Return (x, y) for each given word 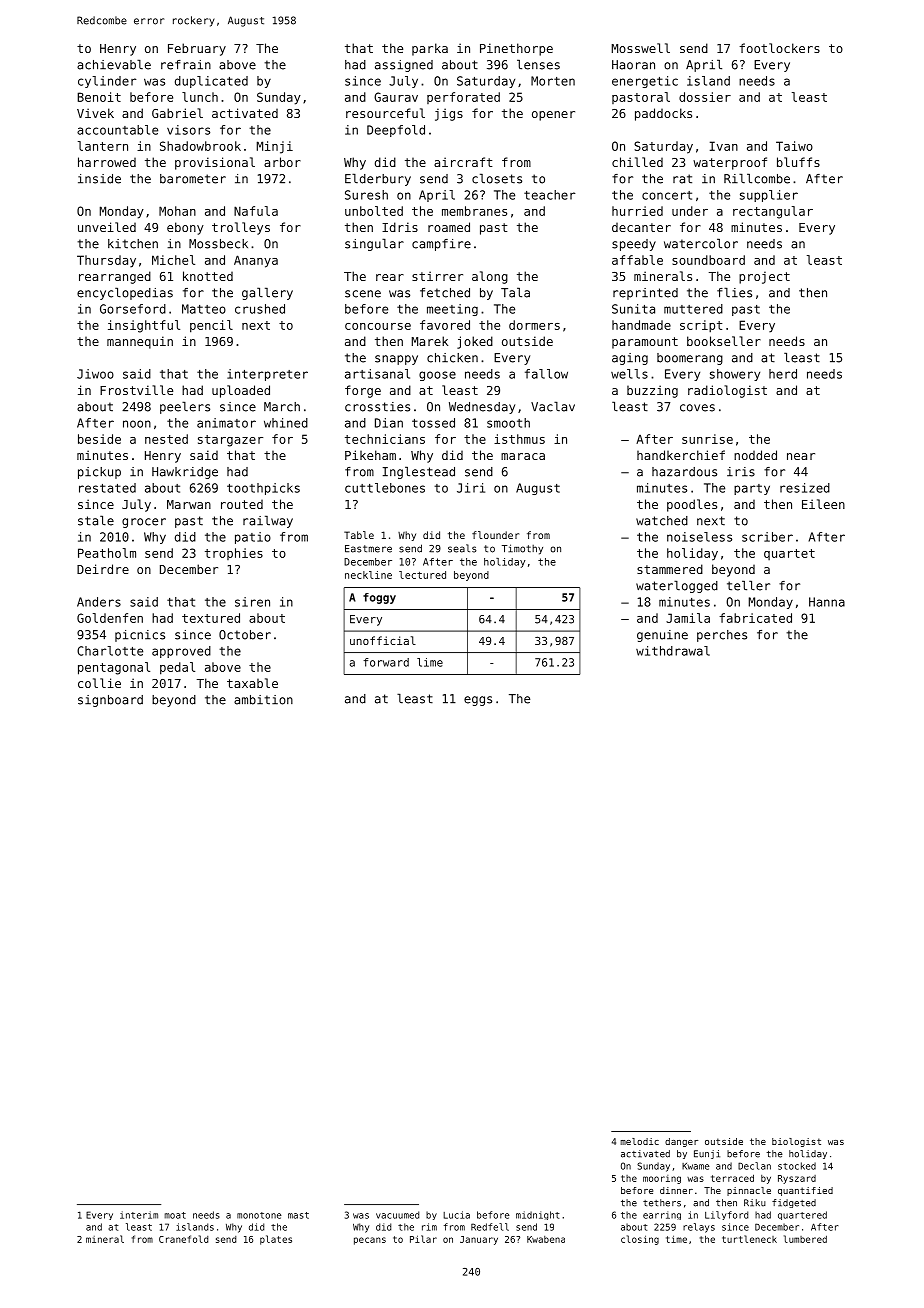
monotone (259, 1215)
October (245, 635)
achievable (114, 64)
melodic (639, 1141)
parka (430, 49)
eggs (478, 701)
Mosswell (641, 48)
